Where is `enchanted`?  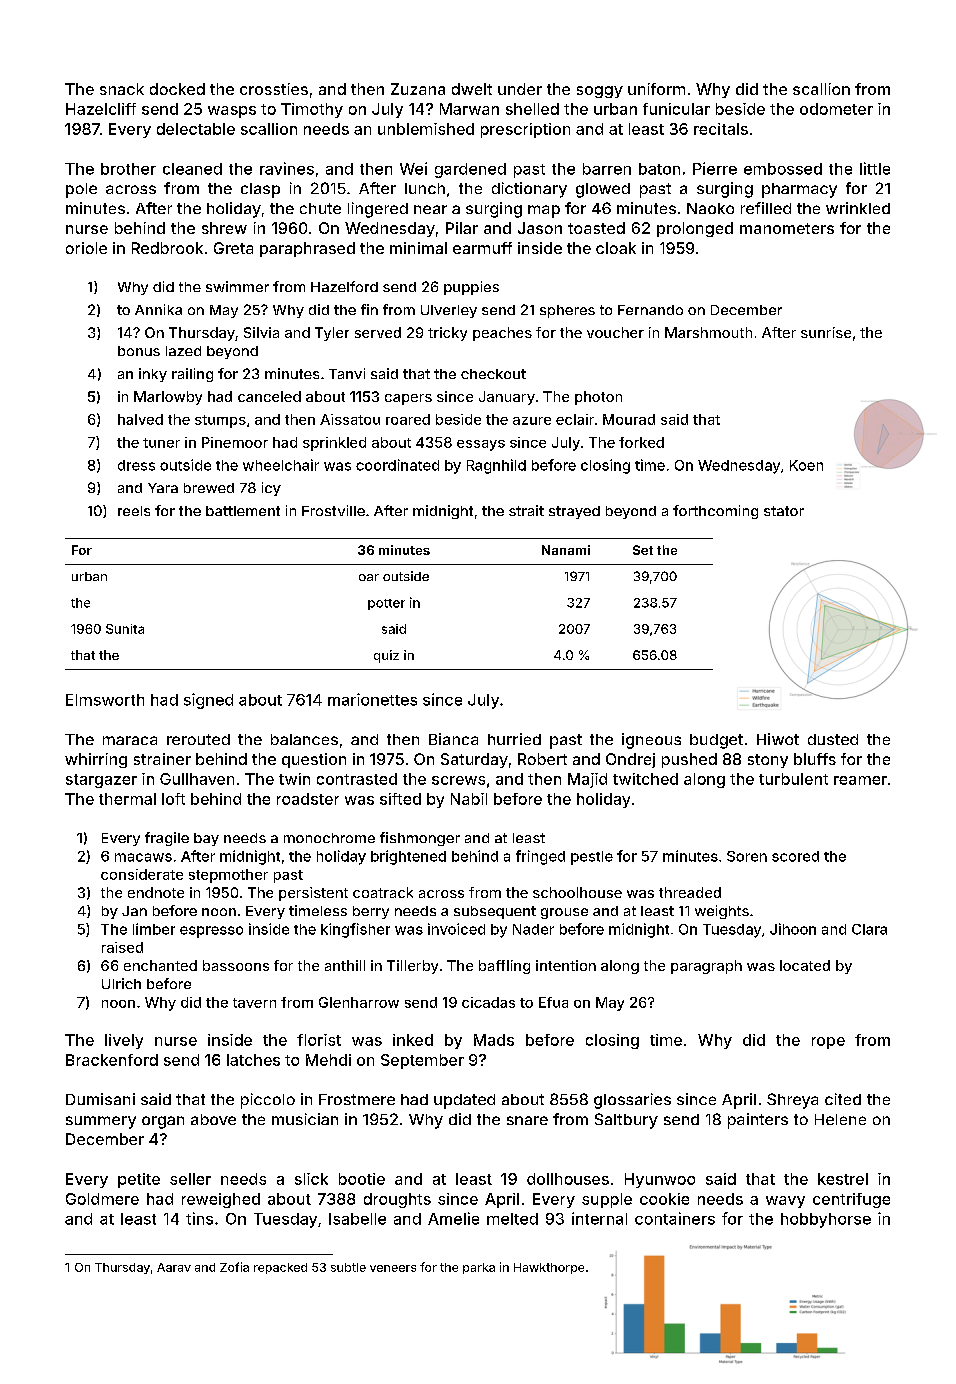 enchanted is located at coordinates (160, 965).
